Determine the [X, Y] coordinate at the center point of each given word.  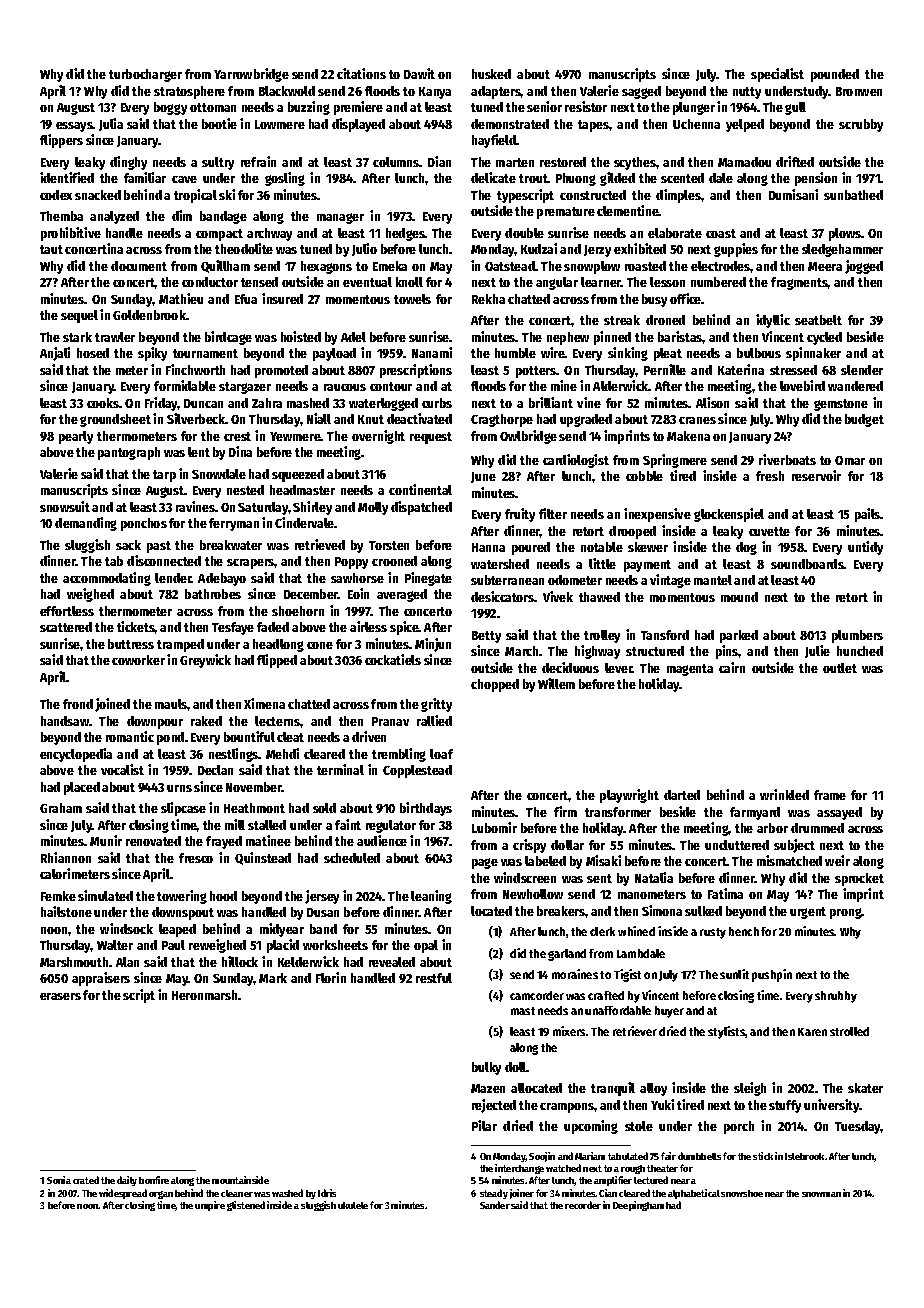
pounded [835, 75]
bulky [486, 1068]
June [483, 477]
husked [491, 74]
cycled [824, 338]
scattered [66, 627]
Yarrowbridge [251, 75]
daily [127, 1181]
